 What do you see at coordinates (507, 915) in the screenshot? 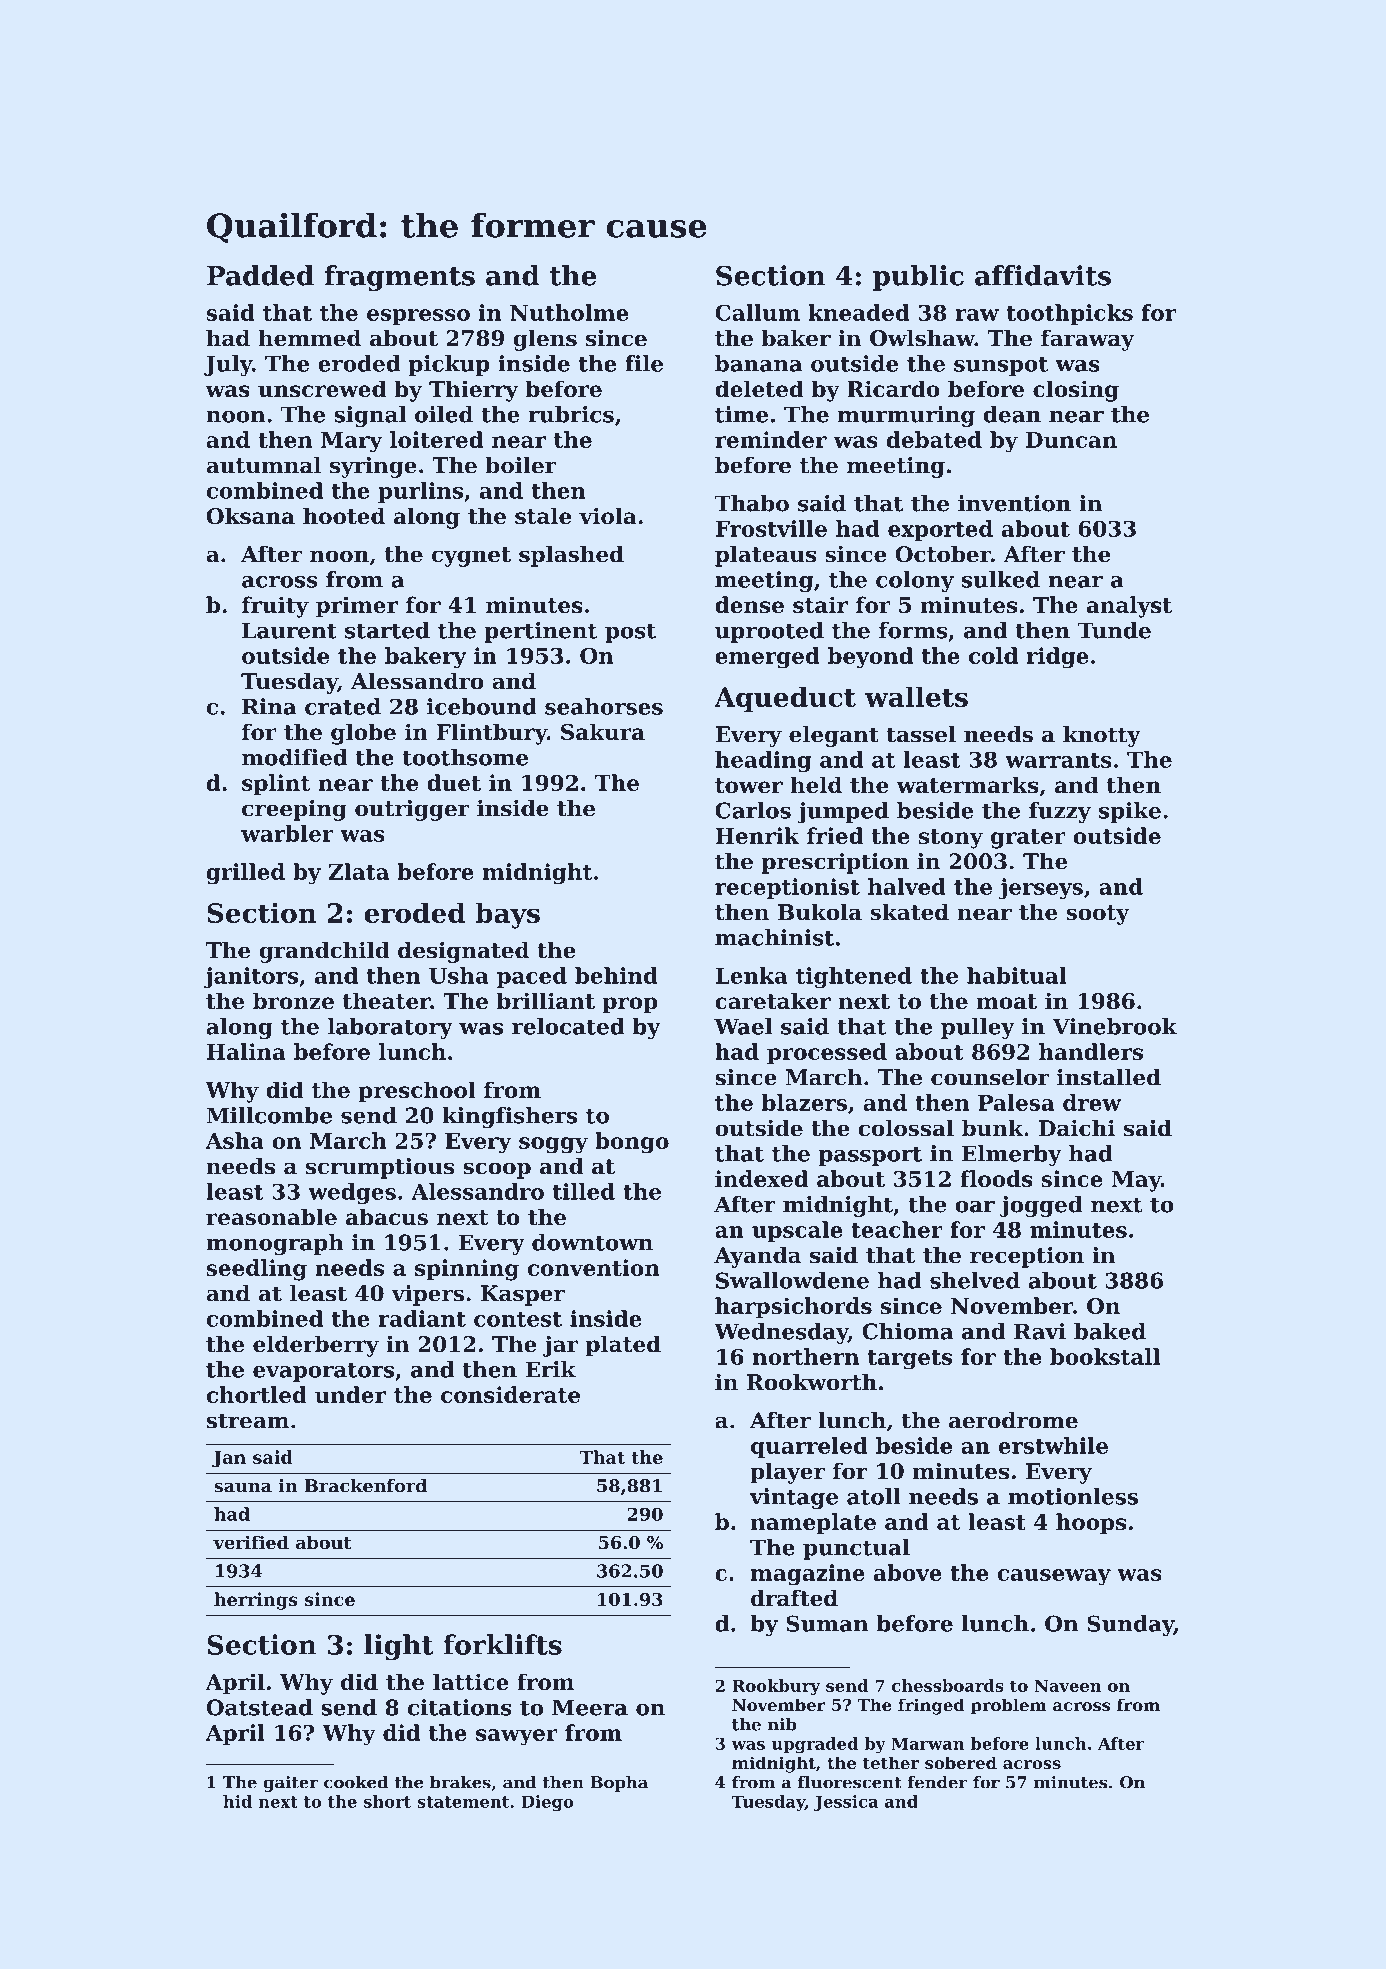
I see `bays` at bounding box center [507, 915].
